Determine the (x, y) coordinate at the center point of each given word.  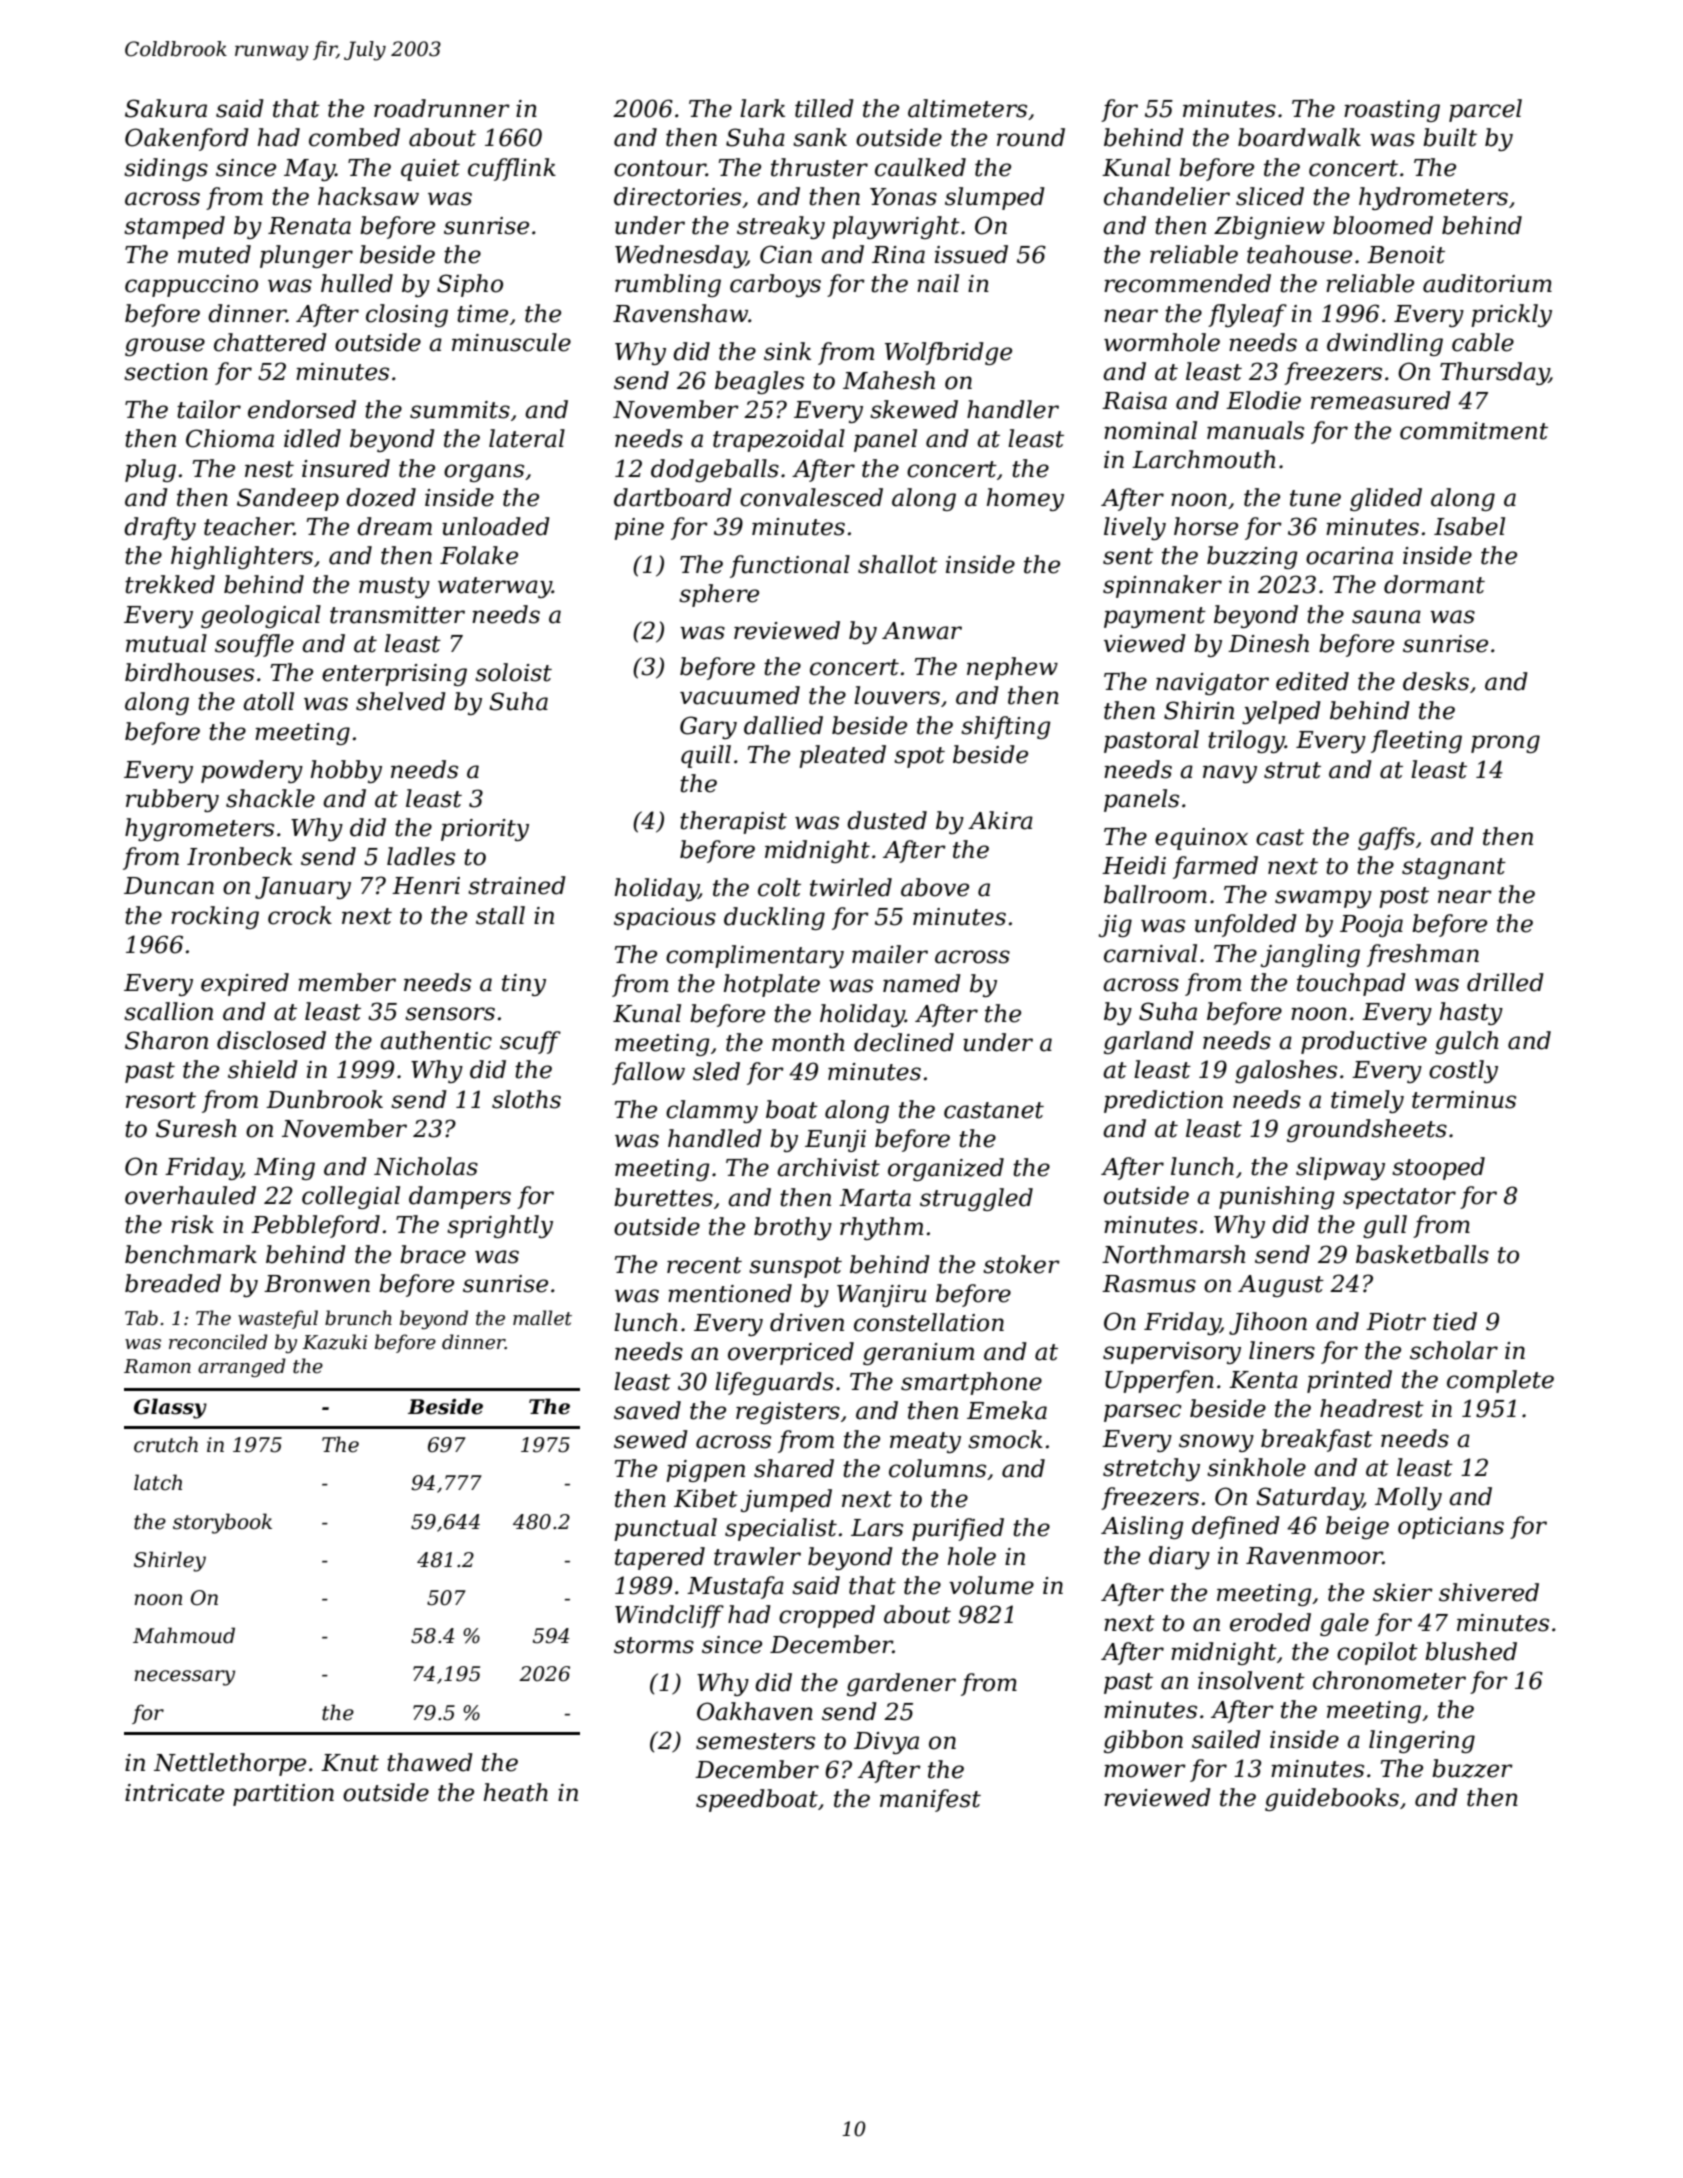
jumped (786, 1500)
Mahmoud (184, 1635)
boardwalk (1299, 137)
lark (762, 108)
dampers (460, 1197)
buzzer (1472, 1768)
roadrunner (442, 108)
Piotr (1396, 1322)
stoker (1021, 1264)
